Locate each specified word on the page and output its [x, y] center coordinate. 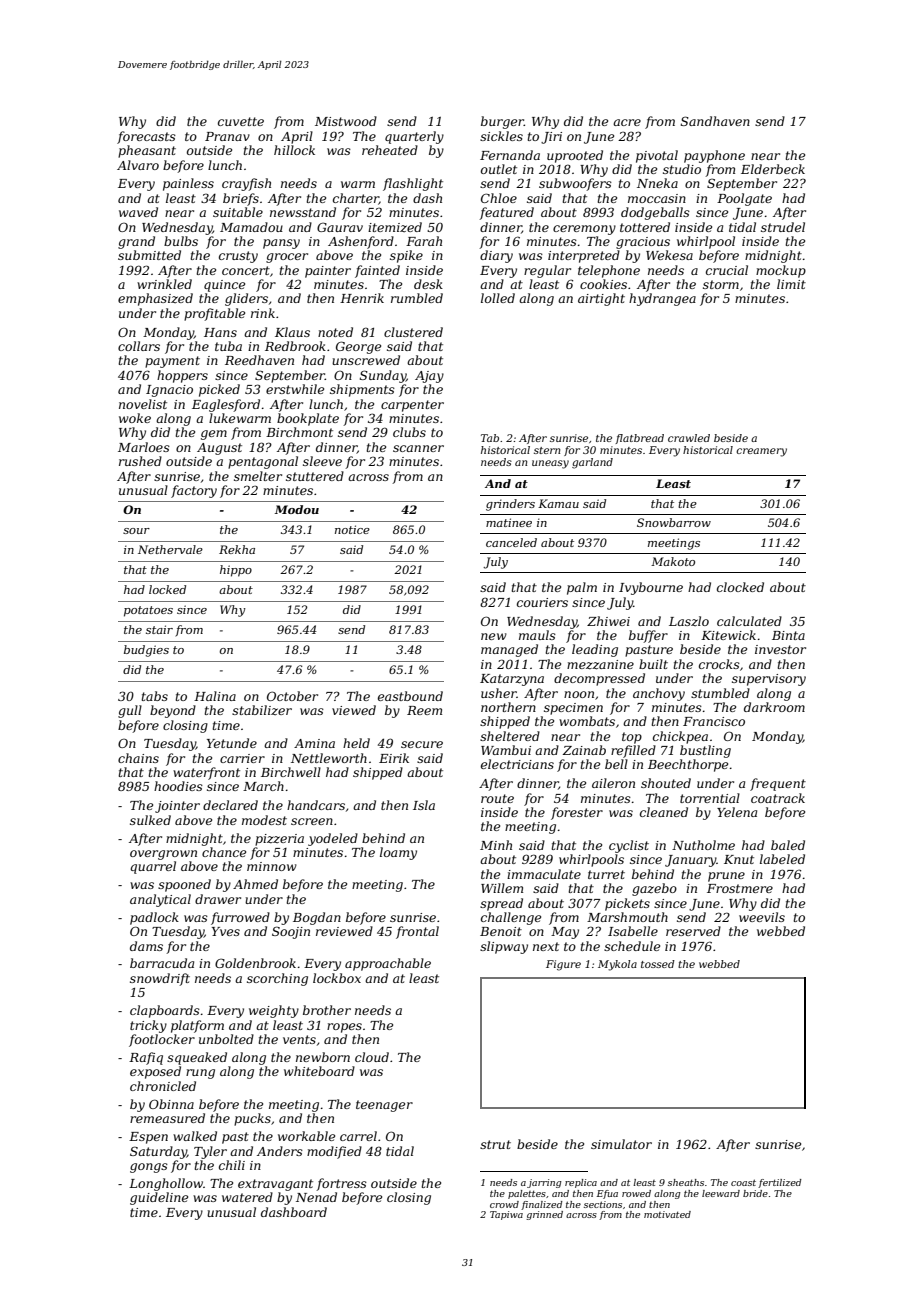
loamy [398, 853]
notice [352, 529]
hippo [236, 571]
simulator [621, 1144]
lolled [498, 298]
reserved [693, 931]
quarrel [153, 867]
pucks [252, 1119]
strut [495, 1144]
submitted [149, 255]
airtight [601, 299]
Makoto [673, 561]
